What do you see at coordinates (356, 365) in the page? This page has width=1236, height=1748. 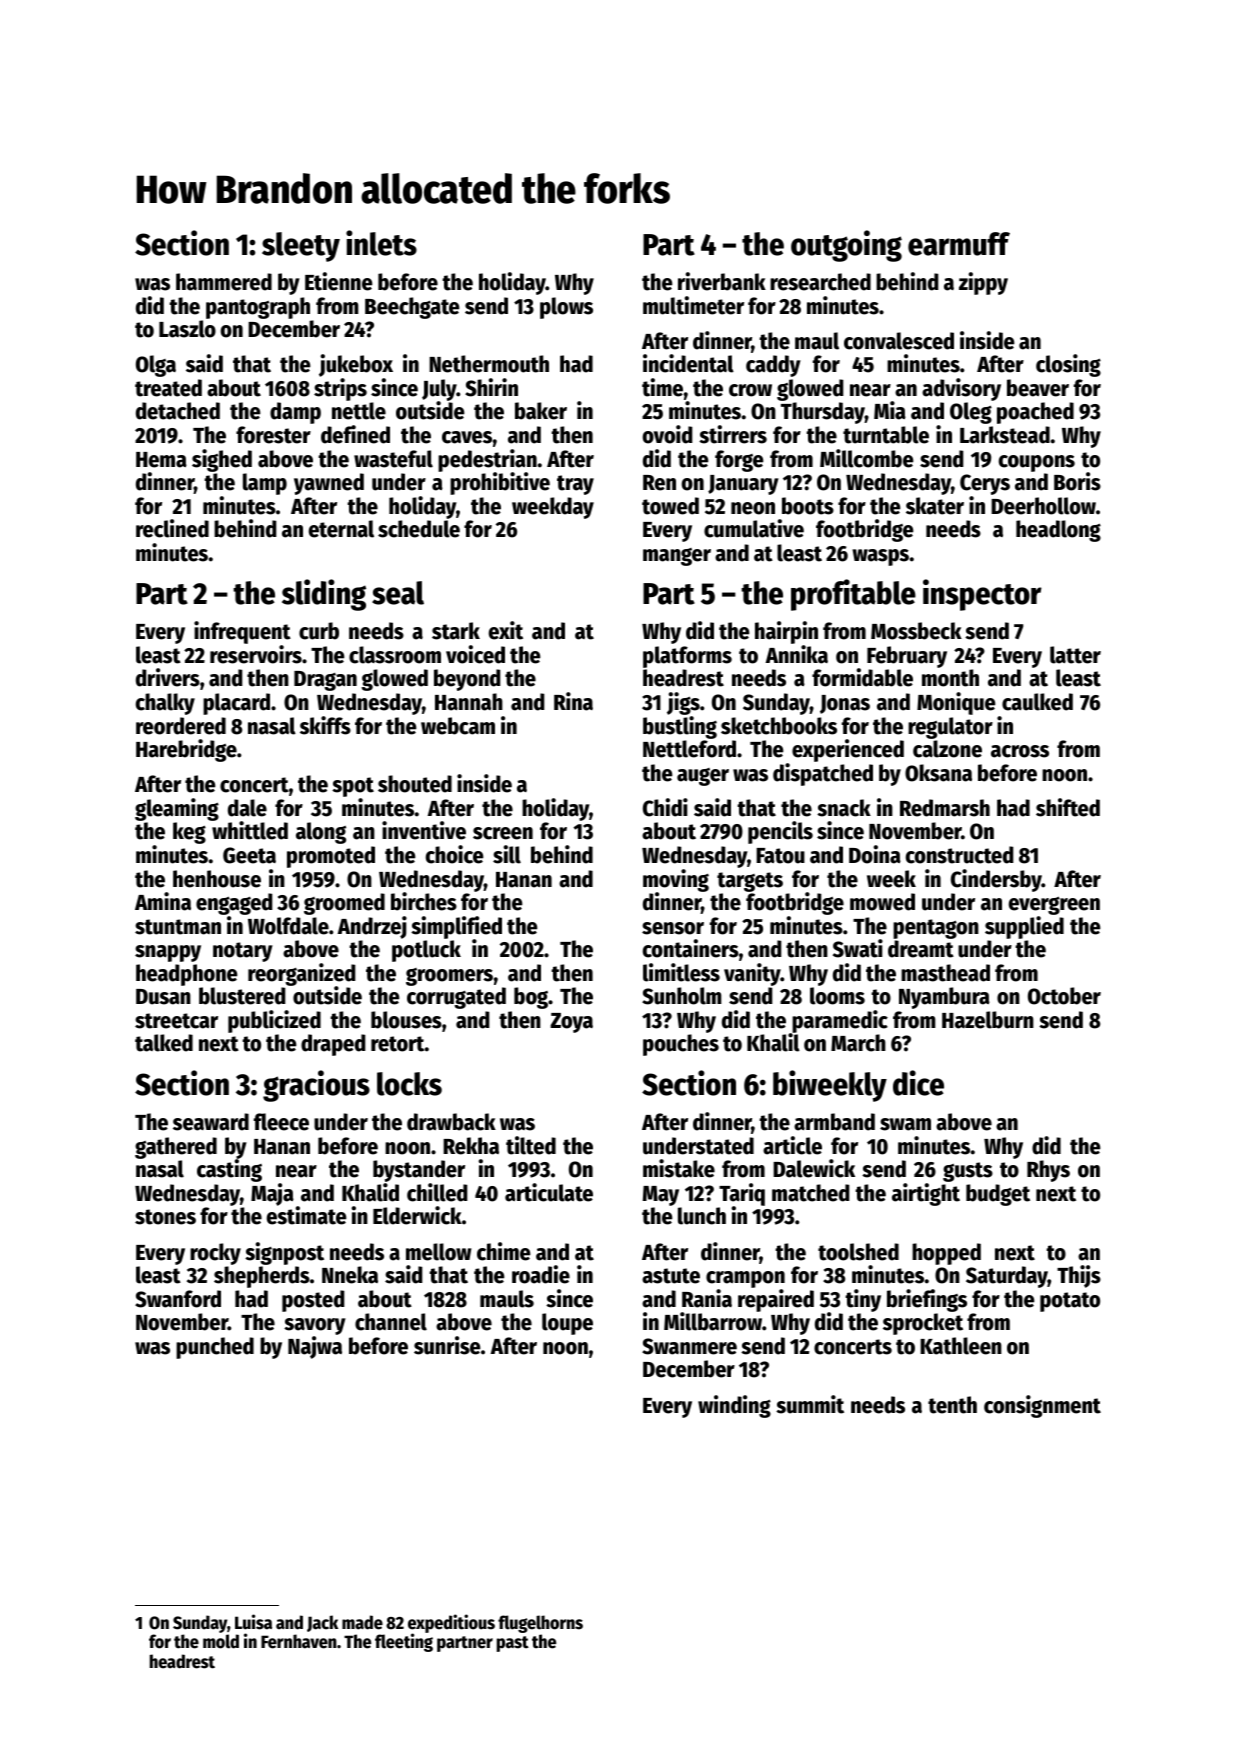 I see `jukebox` at bounding box center [356, 365].
